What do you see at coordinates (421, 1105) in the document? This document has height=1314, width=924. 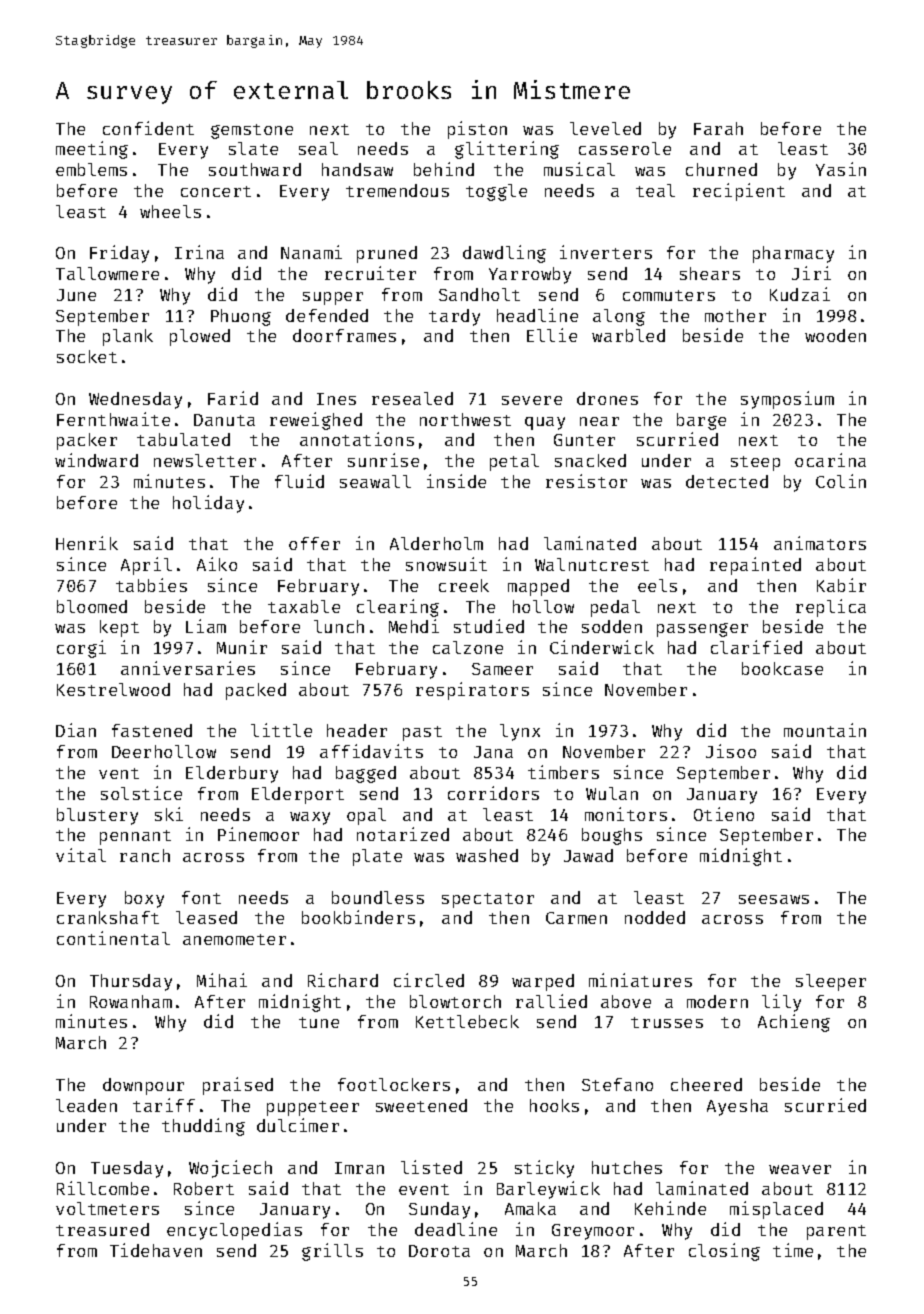 I see `sweetened` at bounding box center [421, 1105].
